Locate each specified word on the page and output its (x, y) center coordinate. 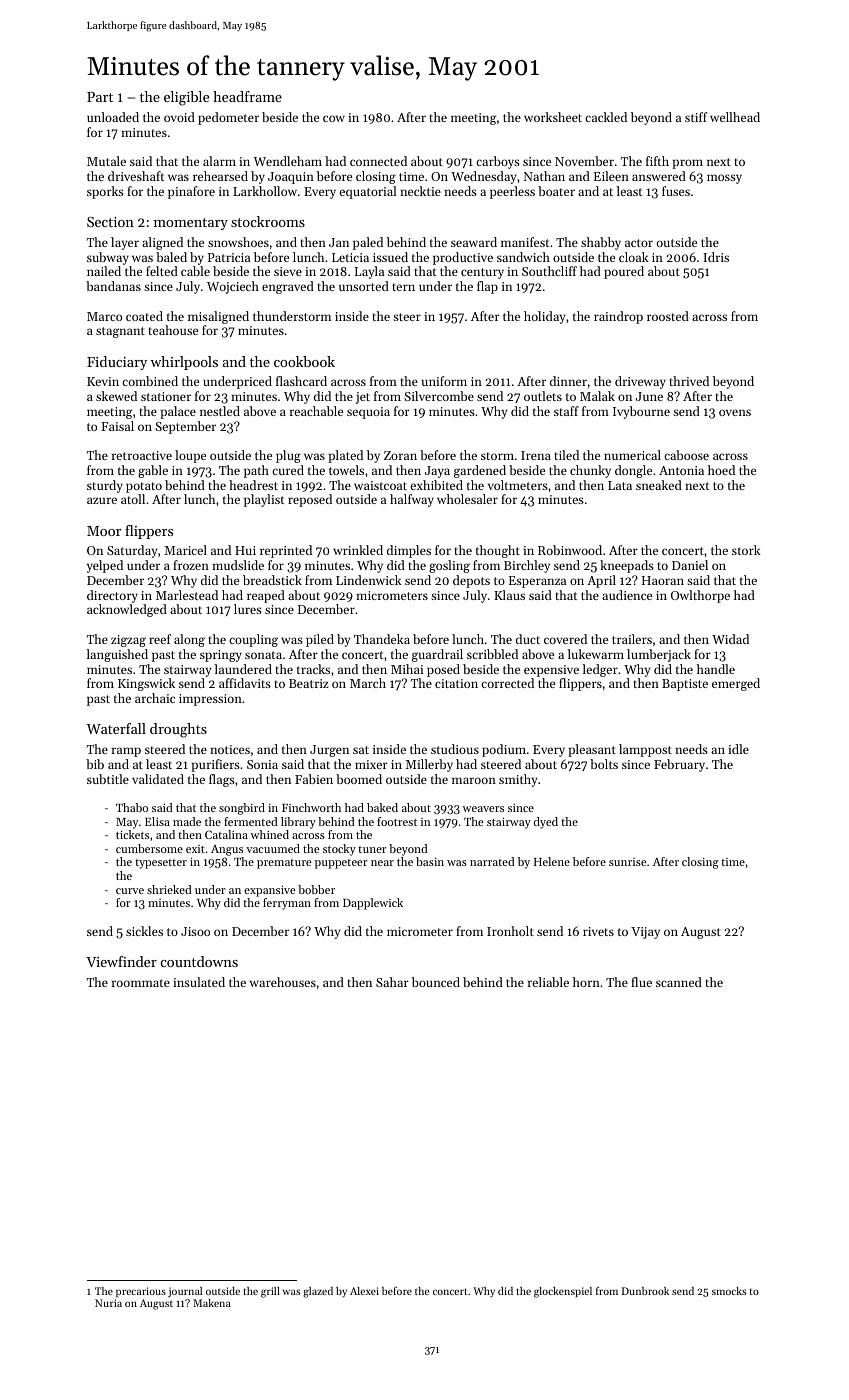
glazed (318, 1292)
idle (738, 749)
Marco (104, 316)
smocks (729, 1291)
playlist (264, 500)
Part (100, 97)
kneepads (627, 566)
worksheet (553, 117)
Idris (716, 257)
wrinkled (358, 550)
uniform (444, 381)
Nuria (108, 1303)
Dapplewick (373, 904)
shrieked (169, 889)
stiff (696, 117)
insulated (199, 982)
